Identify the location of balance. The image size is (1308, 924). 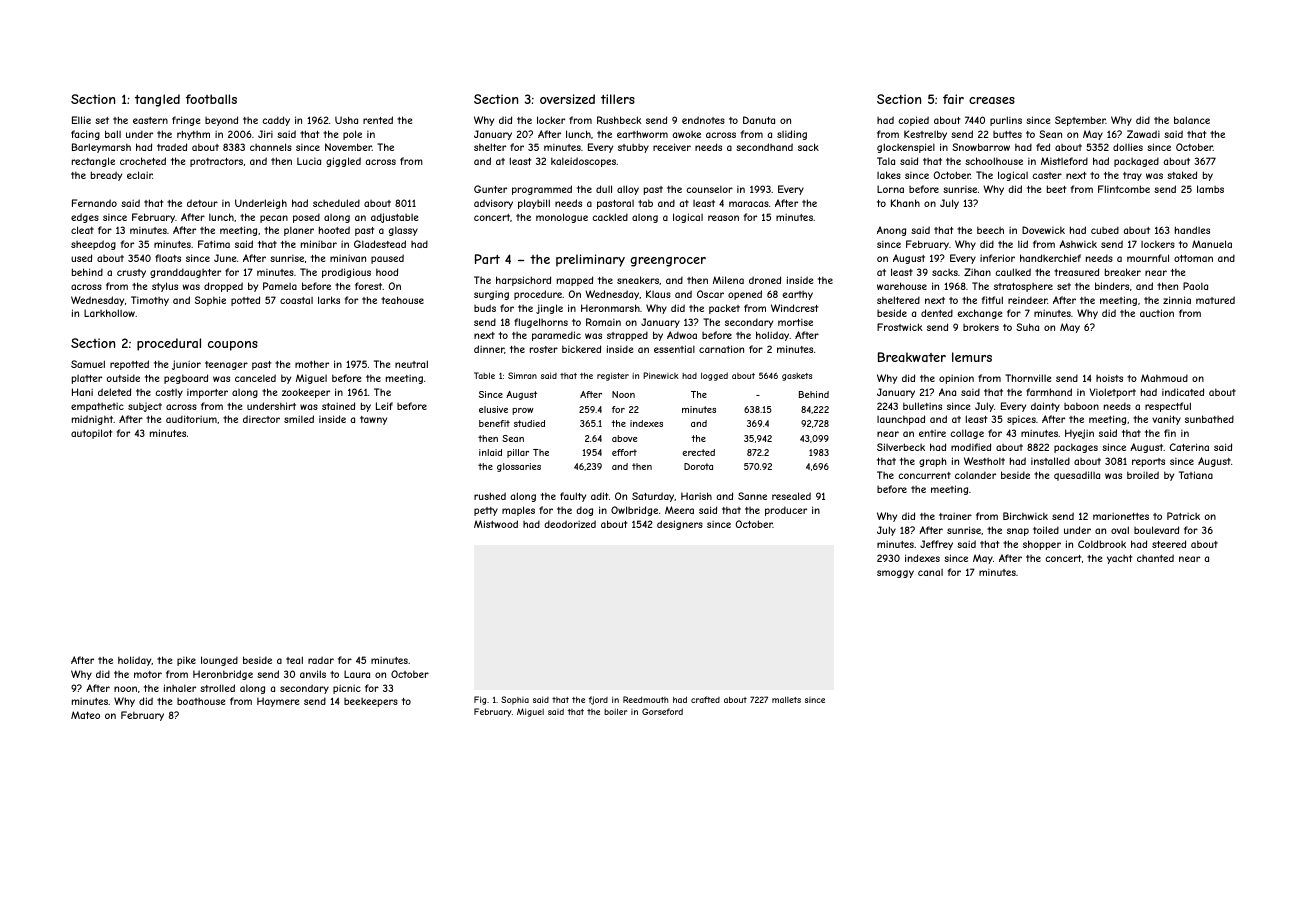
(1192, 120).
